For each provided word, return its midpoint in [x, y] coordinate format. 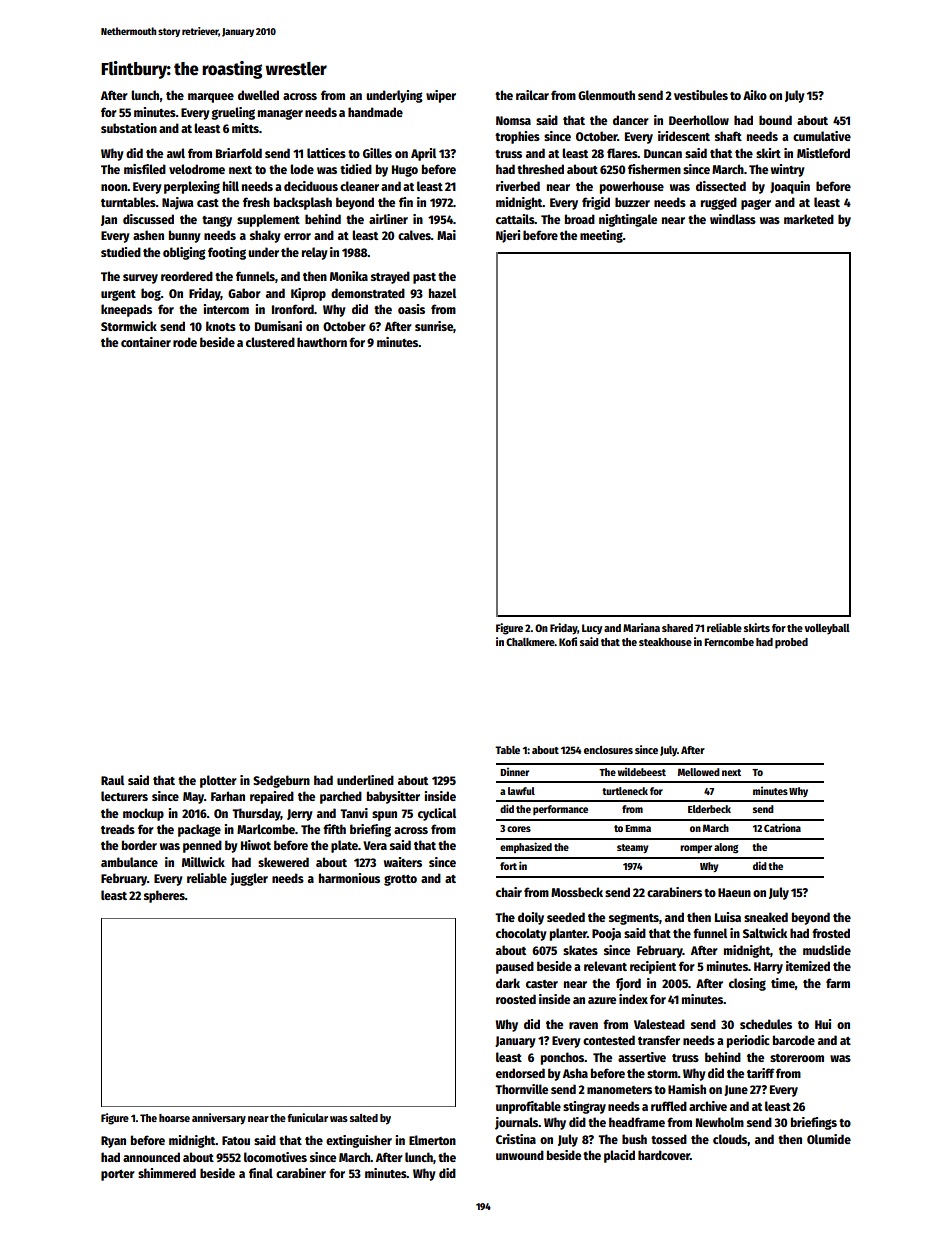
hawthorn [322, 342]
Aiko [755, 95]
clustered [270, 342]
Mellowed [699, 772]
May [193, 798]
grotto [400, 880]
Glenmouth [606, 95]
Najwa [177, 203]
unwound [520, 1155]
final [261, 1173]
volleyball [827, 629]
